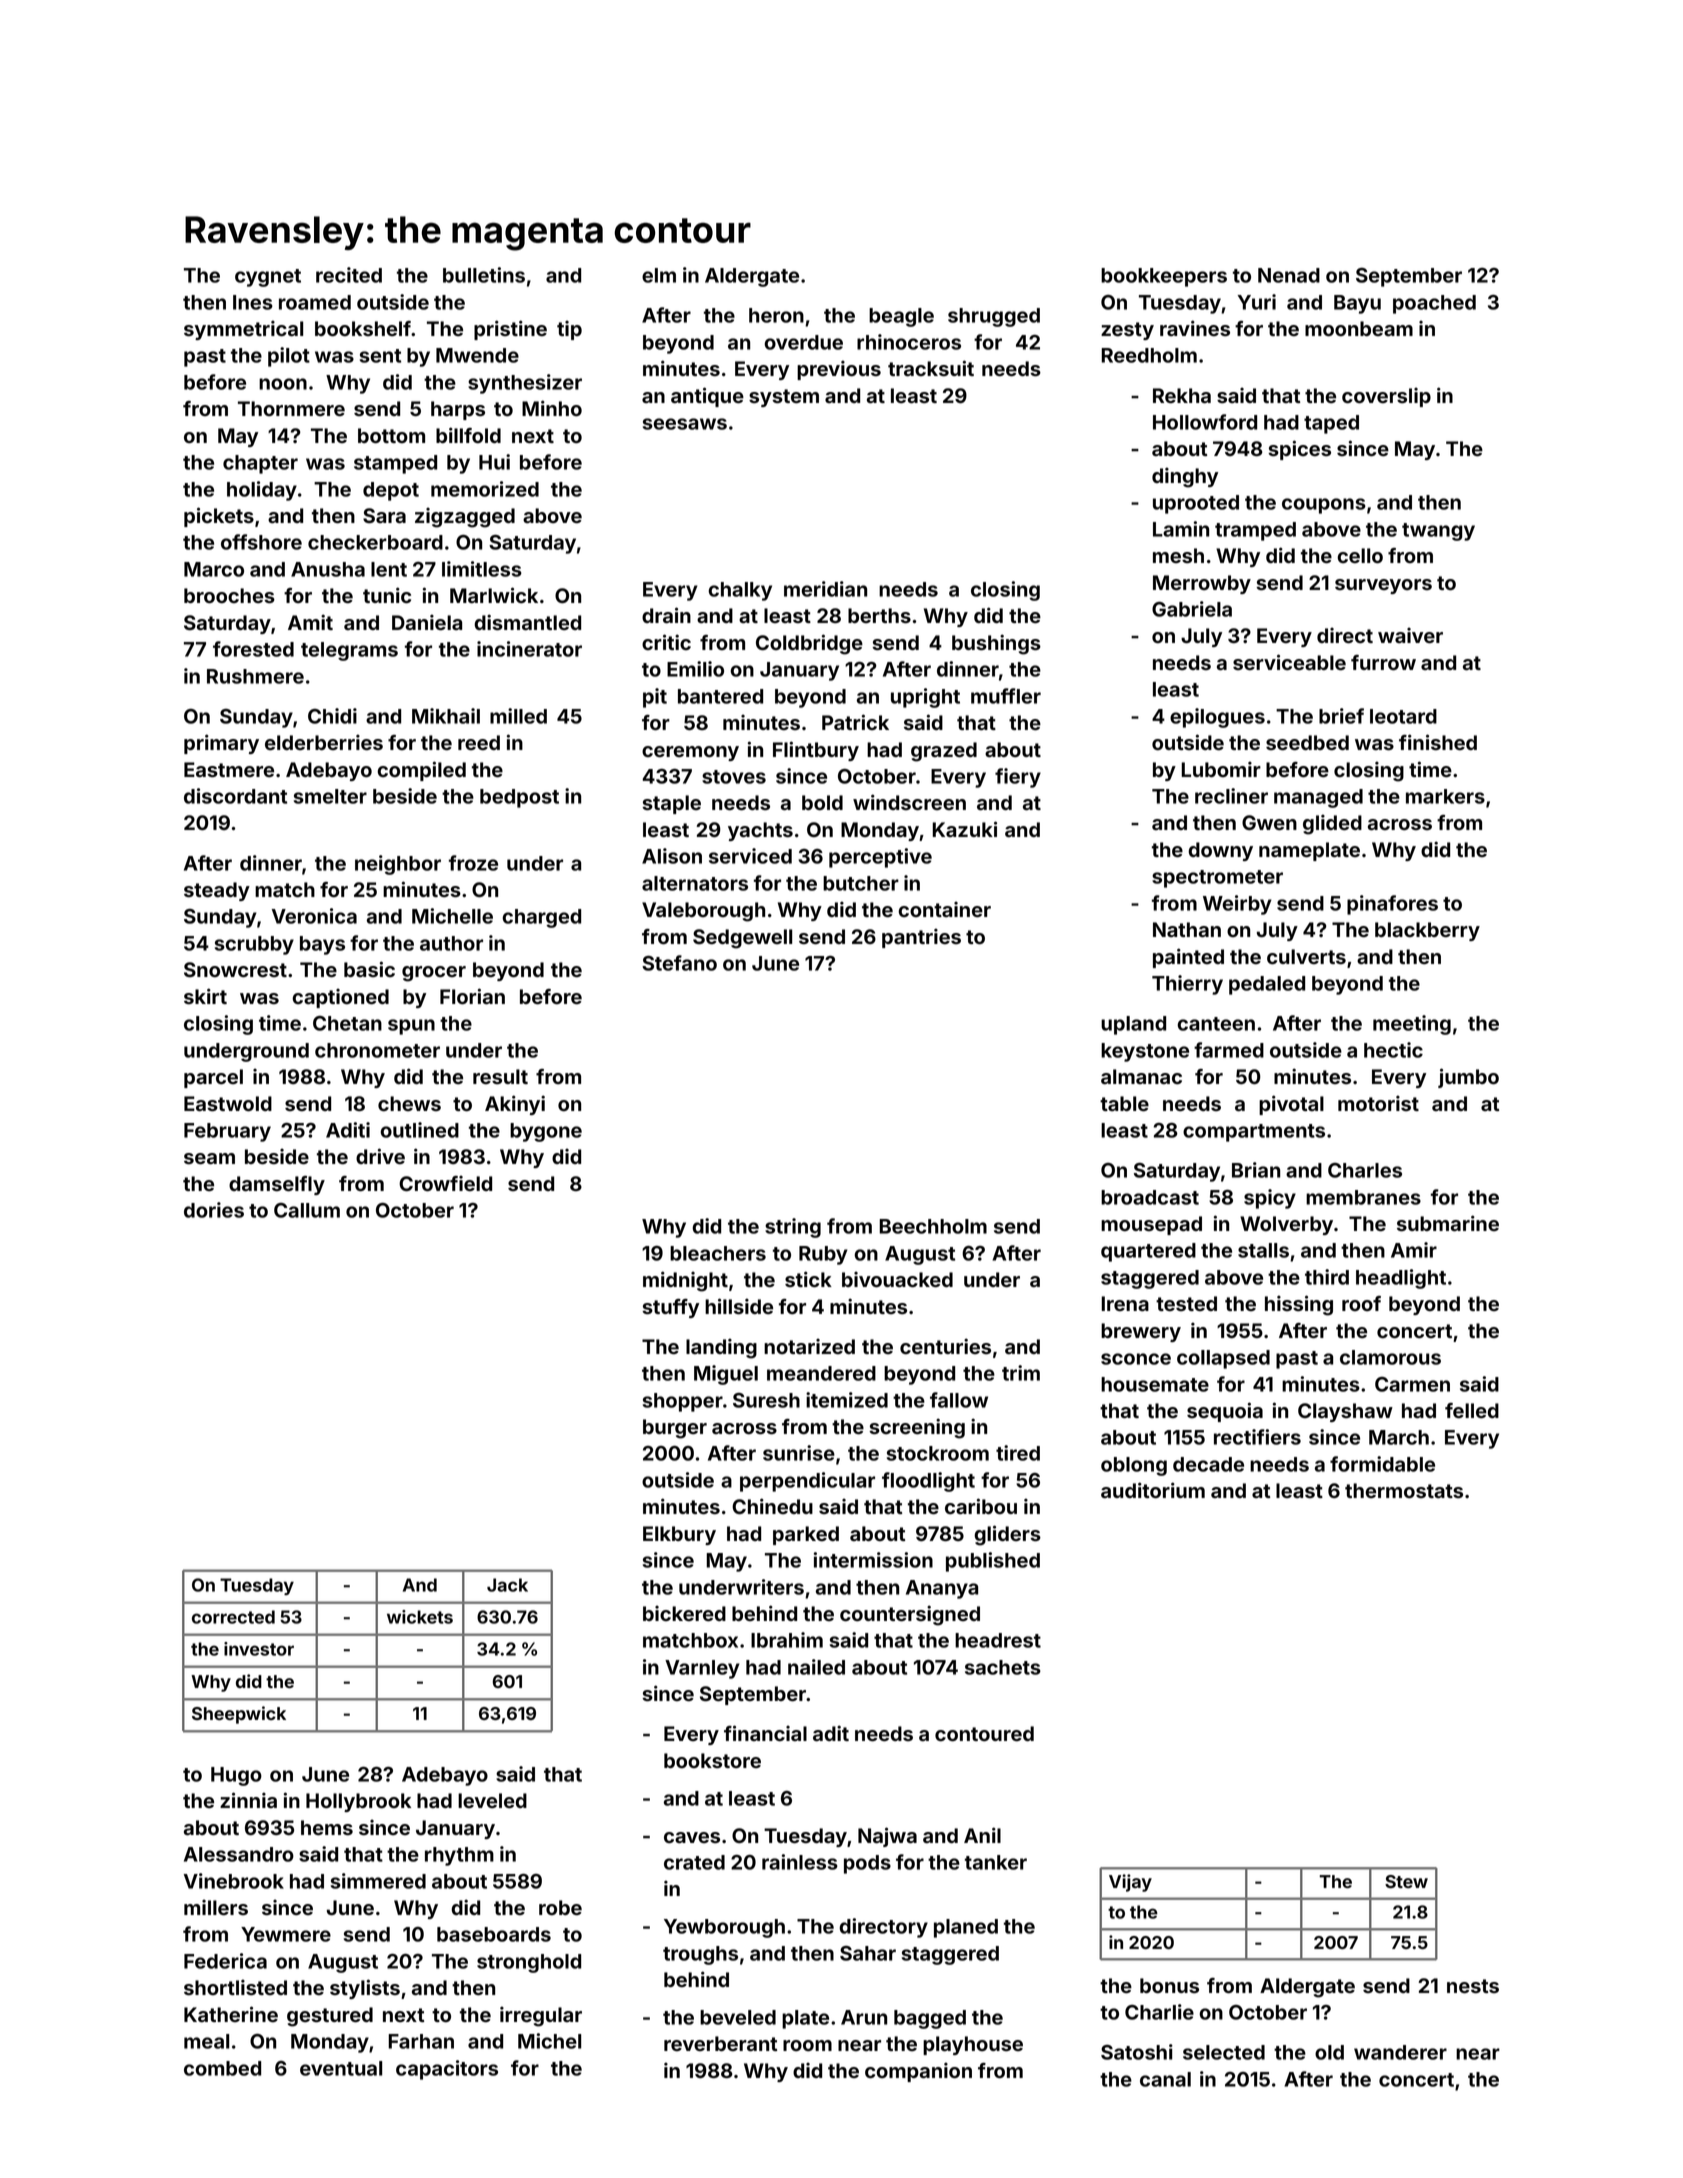 This image has width=1683, height=2178. What do you see at coordinates (707, 397) in the image?
I see `antique` at bounding box center [707, 397].
